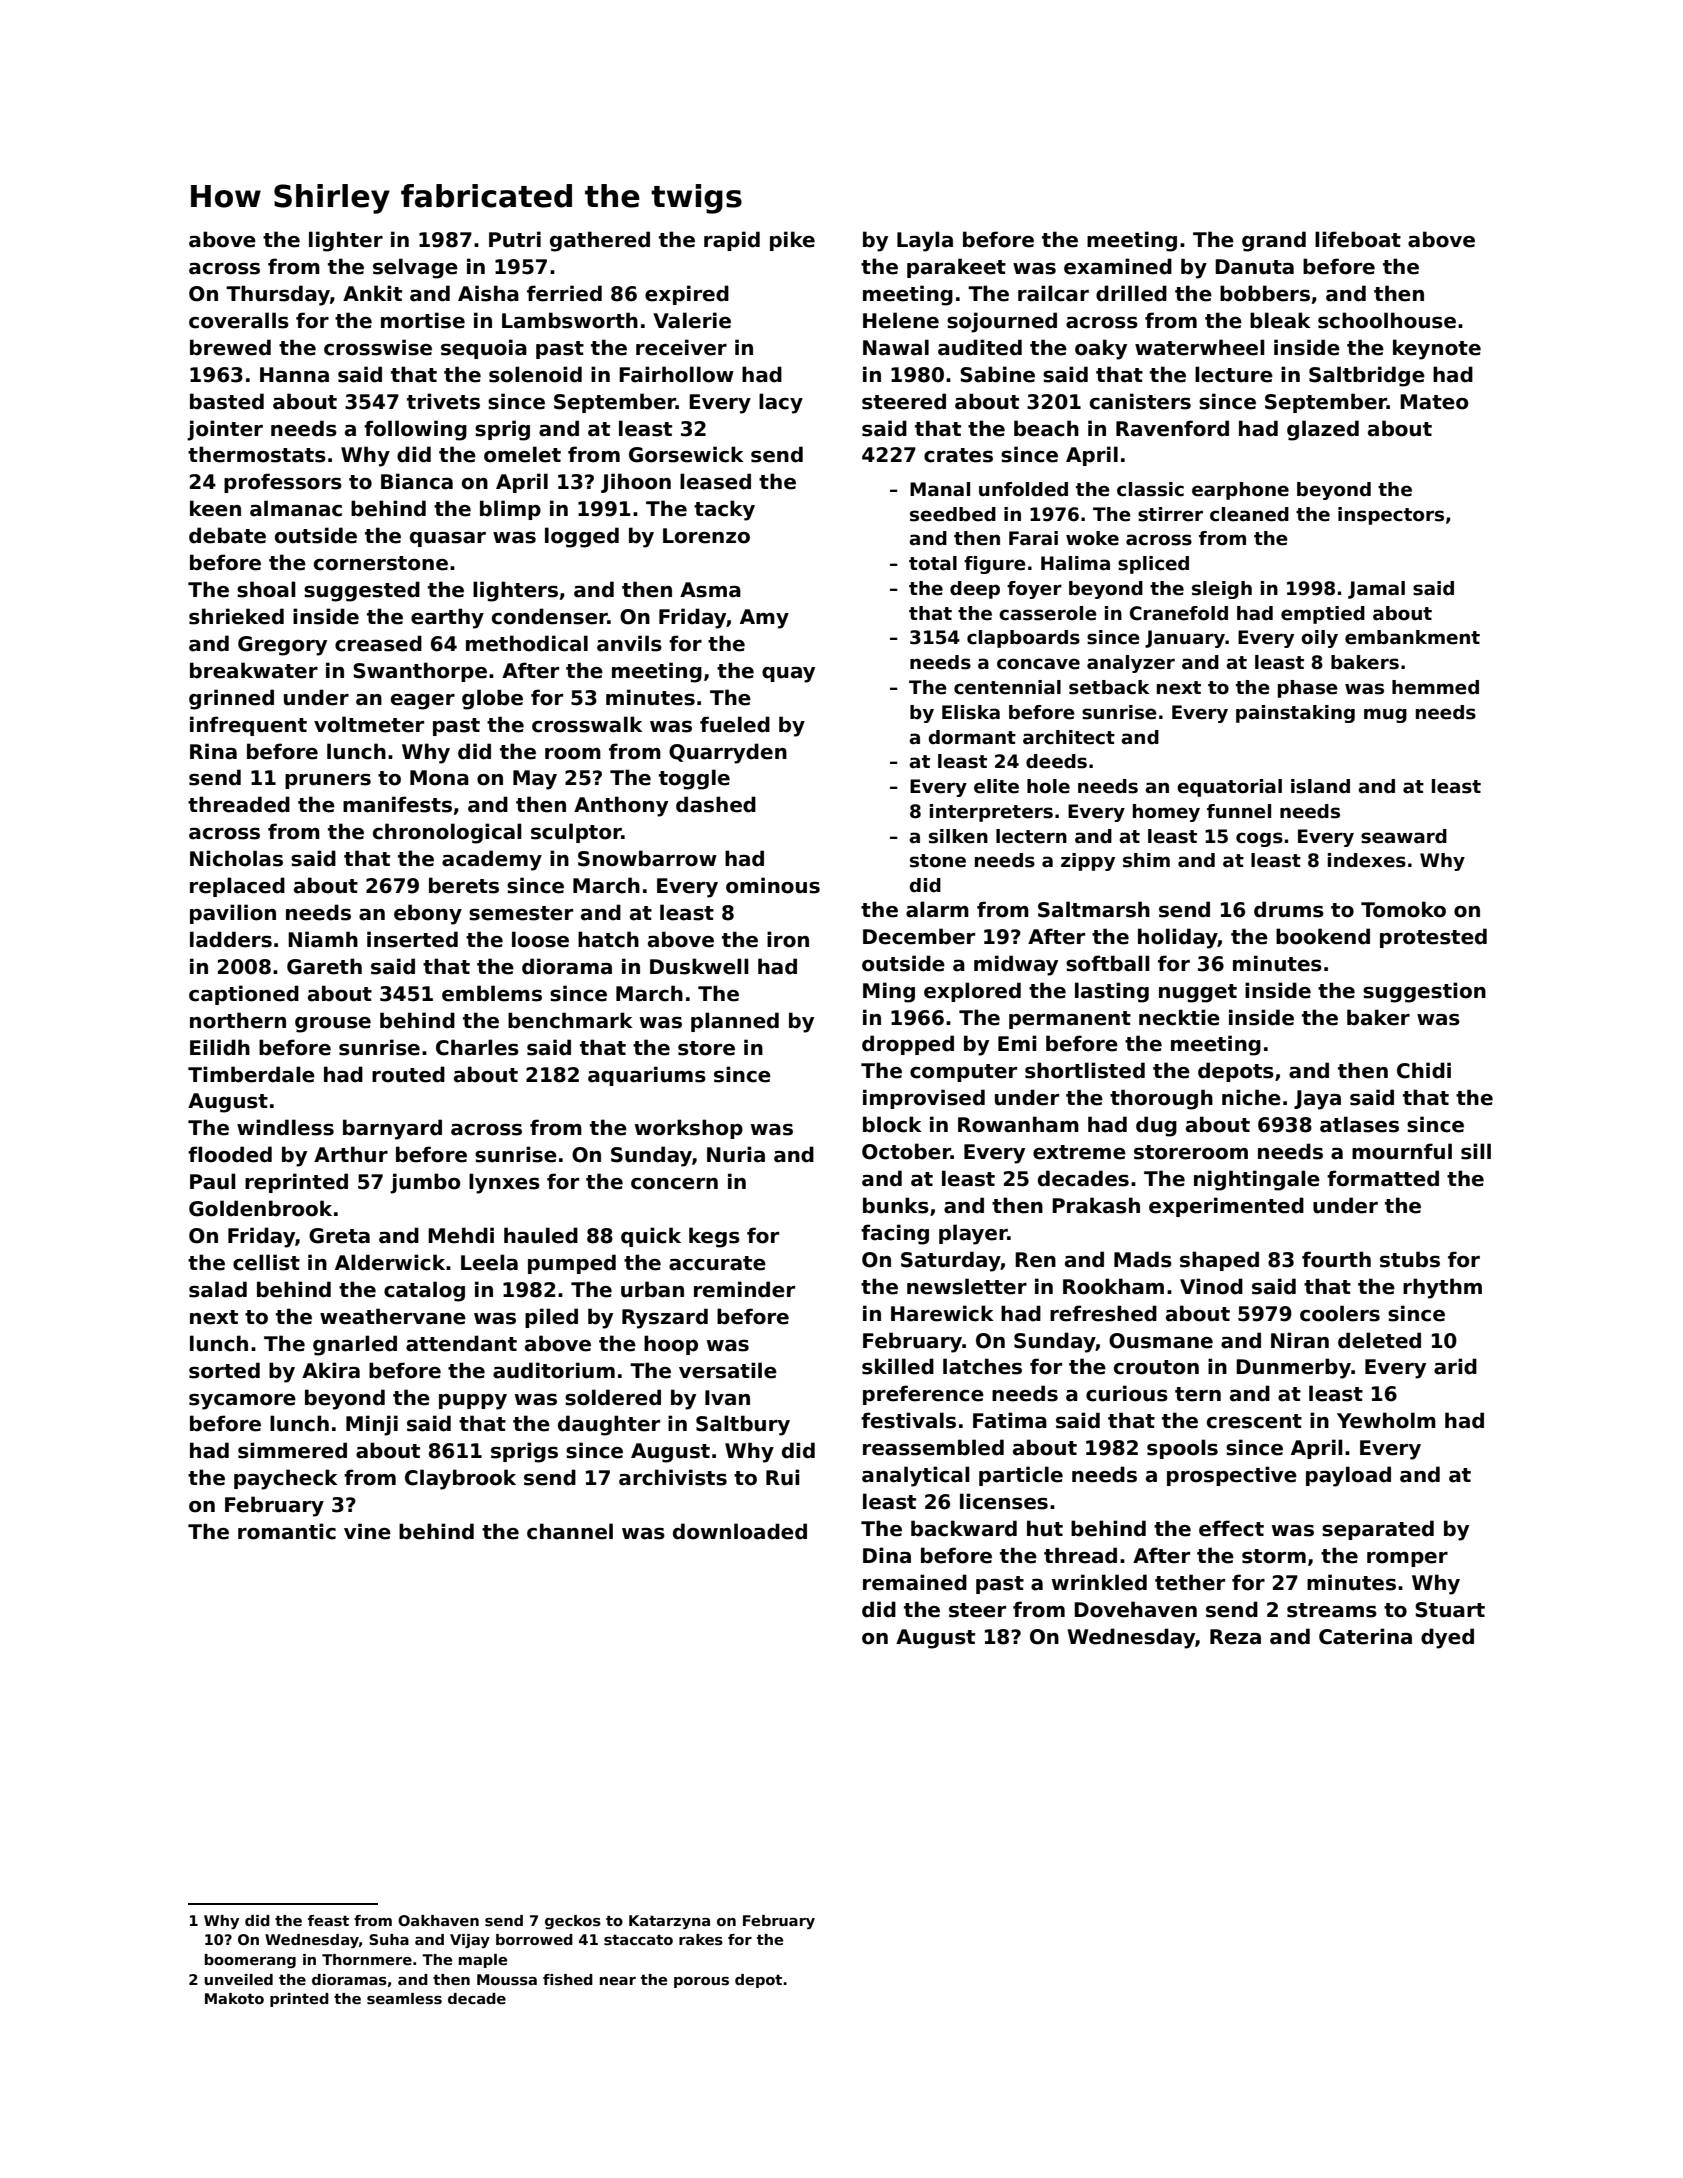 Image resolution: width=1683 pixels, height=2178 pixels. Describe the element at coordinates (1434, 402) in the screenshot. I see `Mateo` at that location.
